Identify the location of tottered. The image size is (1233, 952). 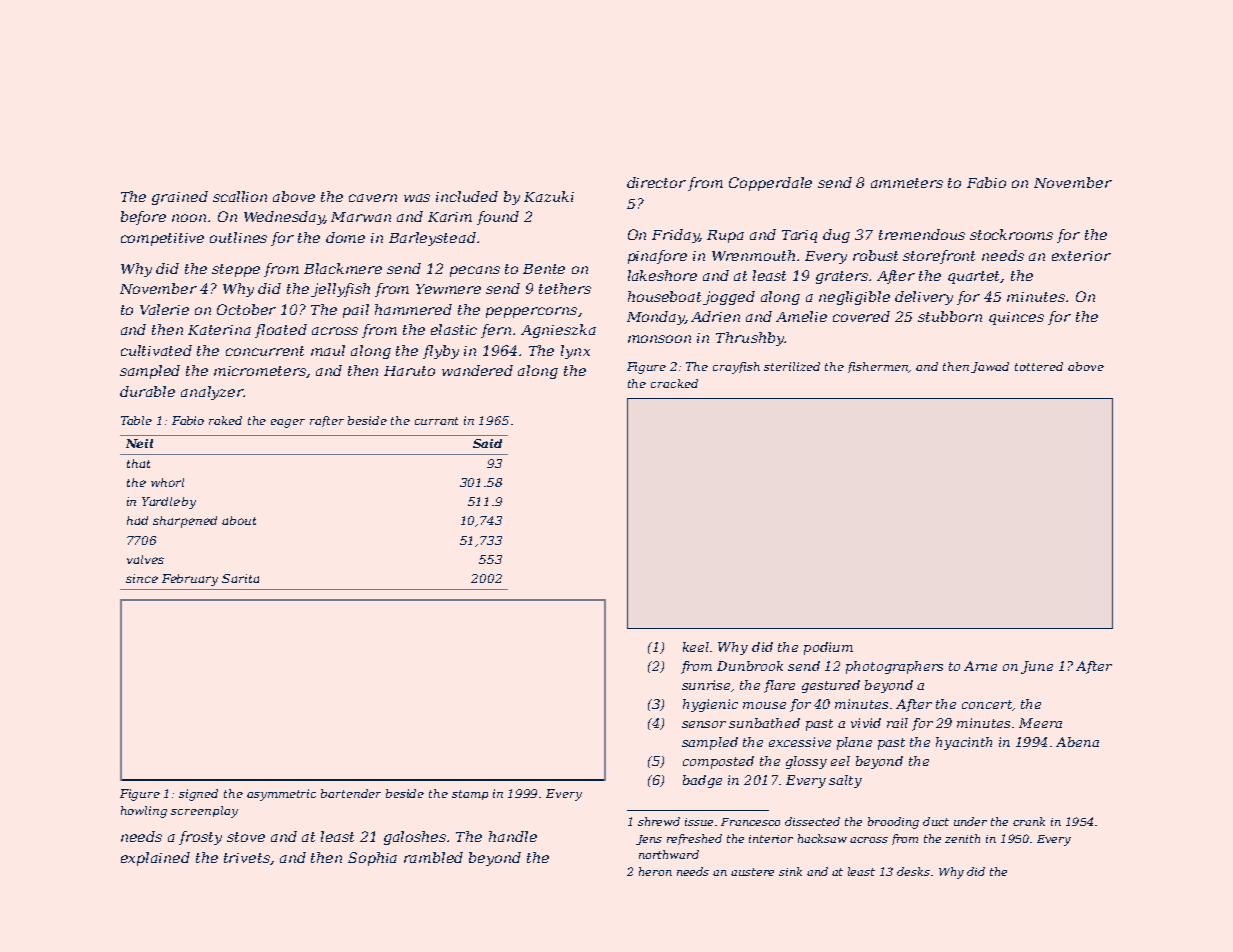
(1039, 366).
